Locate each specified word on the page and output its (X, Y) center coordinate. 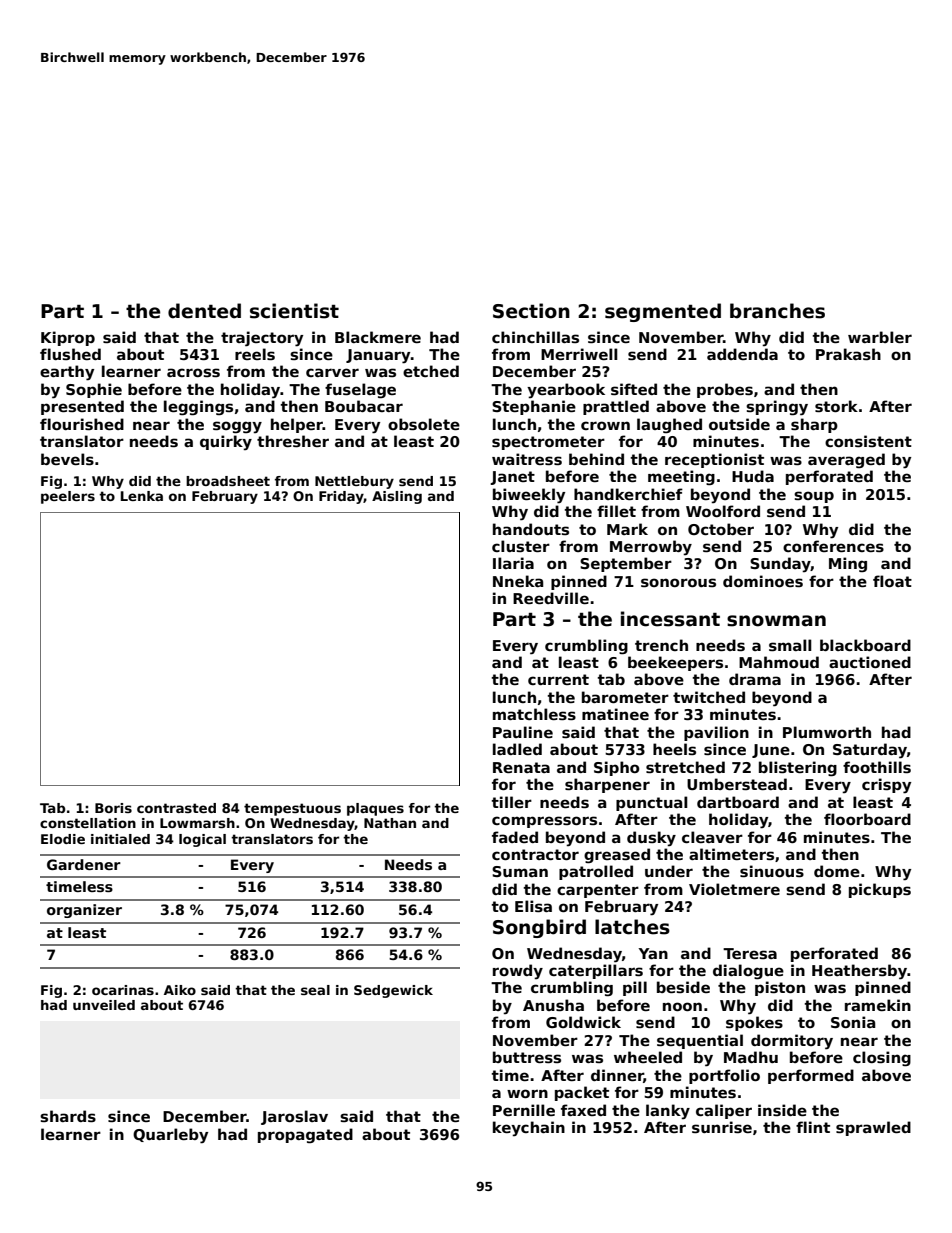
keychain (529, 1128)
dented (204, 311)
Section (531, 311)
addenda (742, 354)
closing (882, 1059)
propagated (305, 1135)
